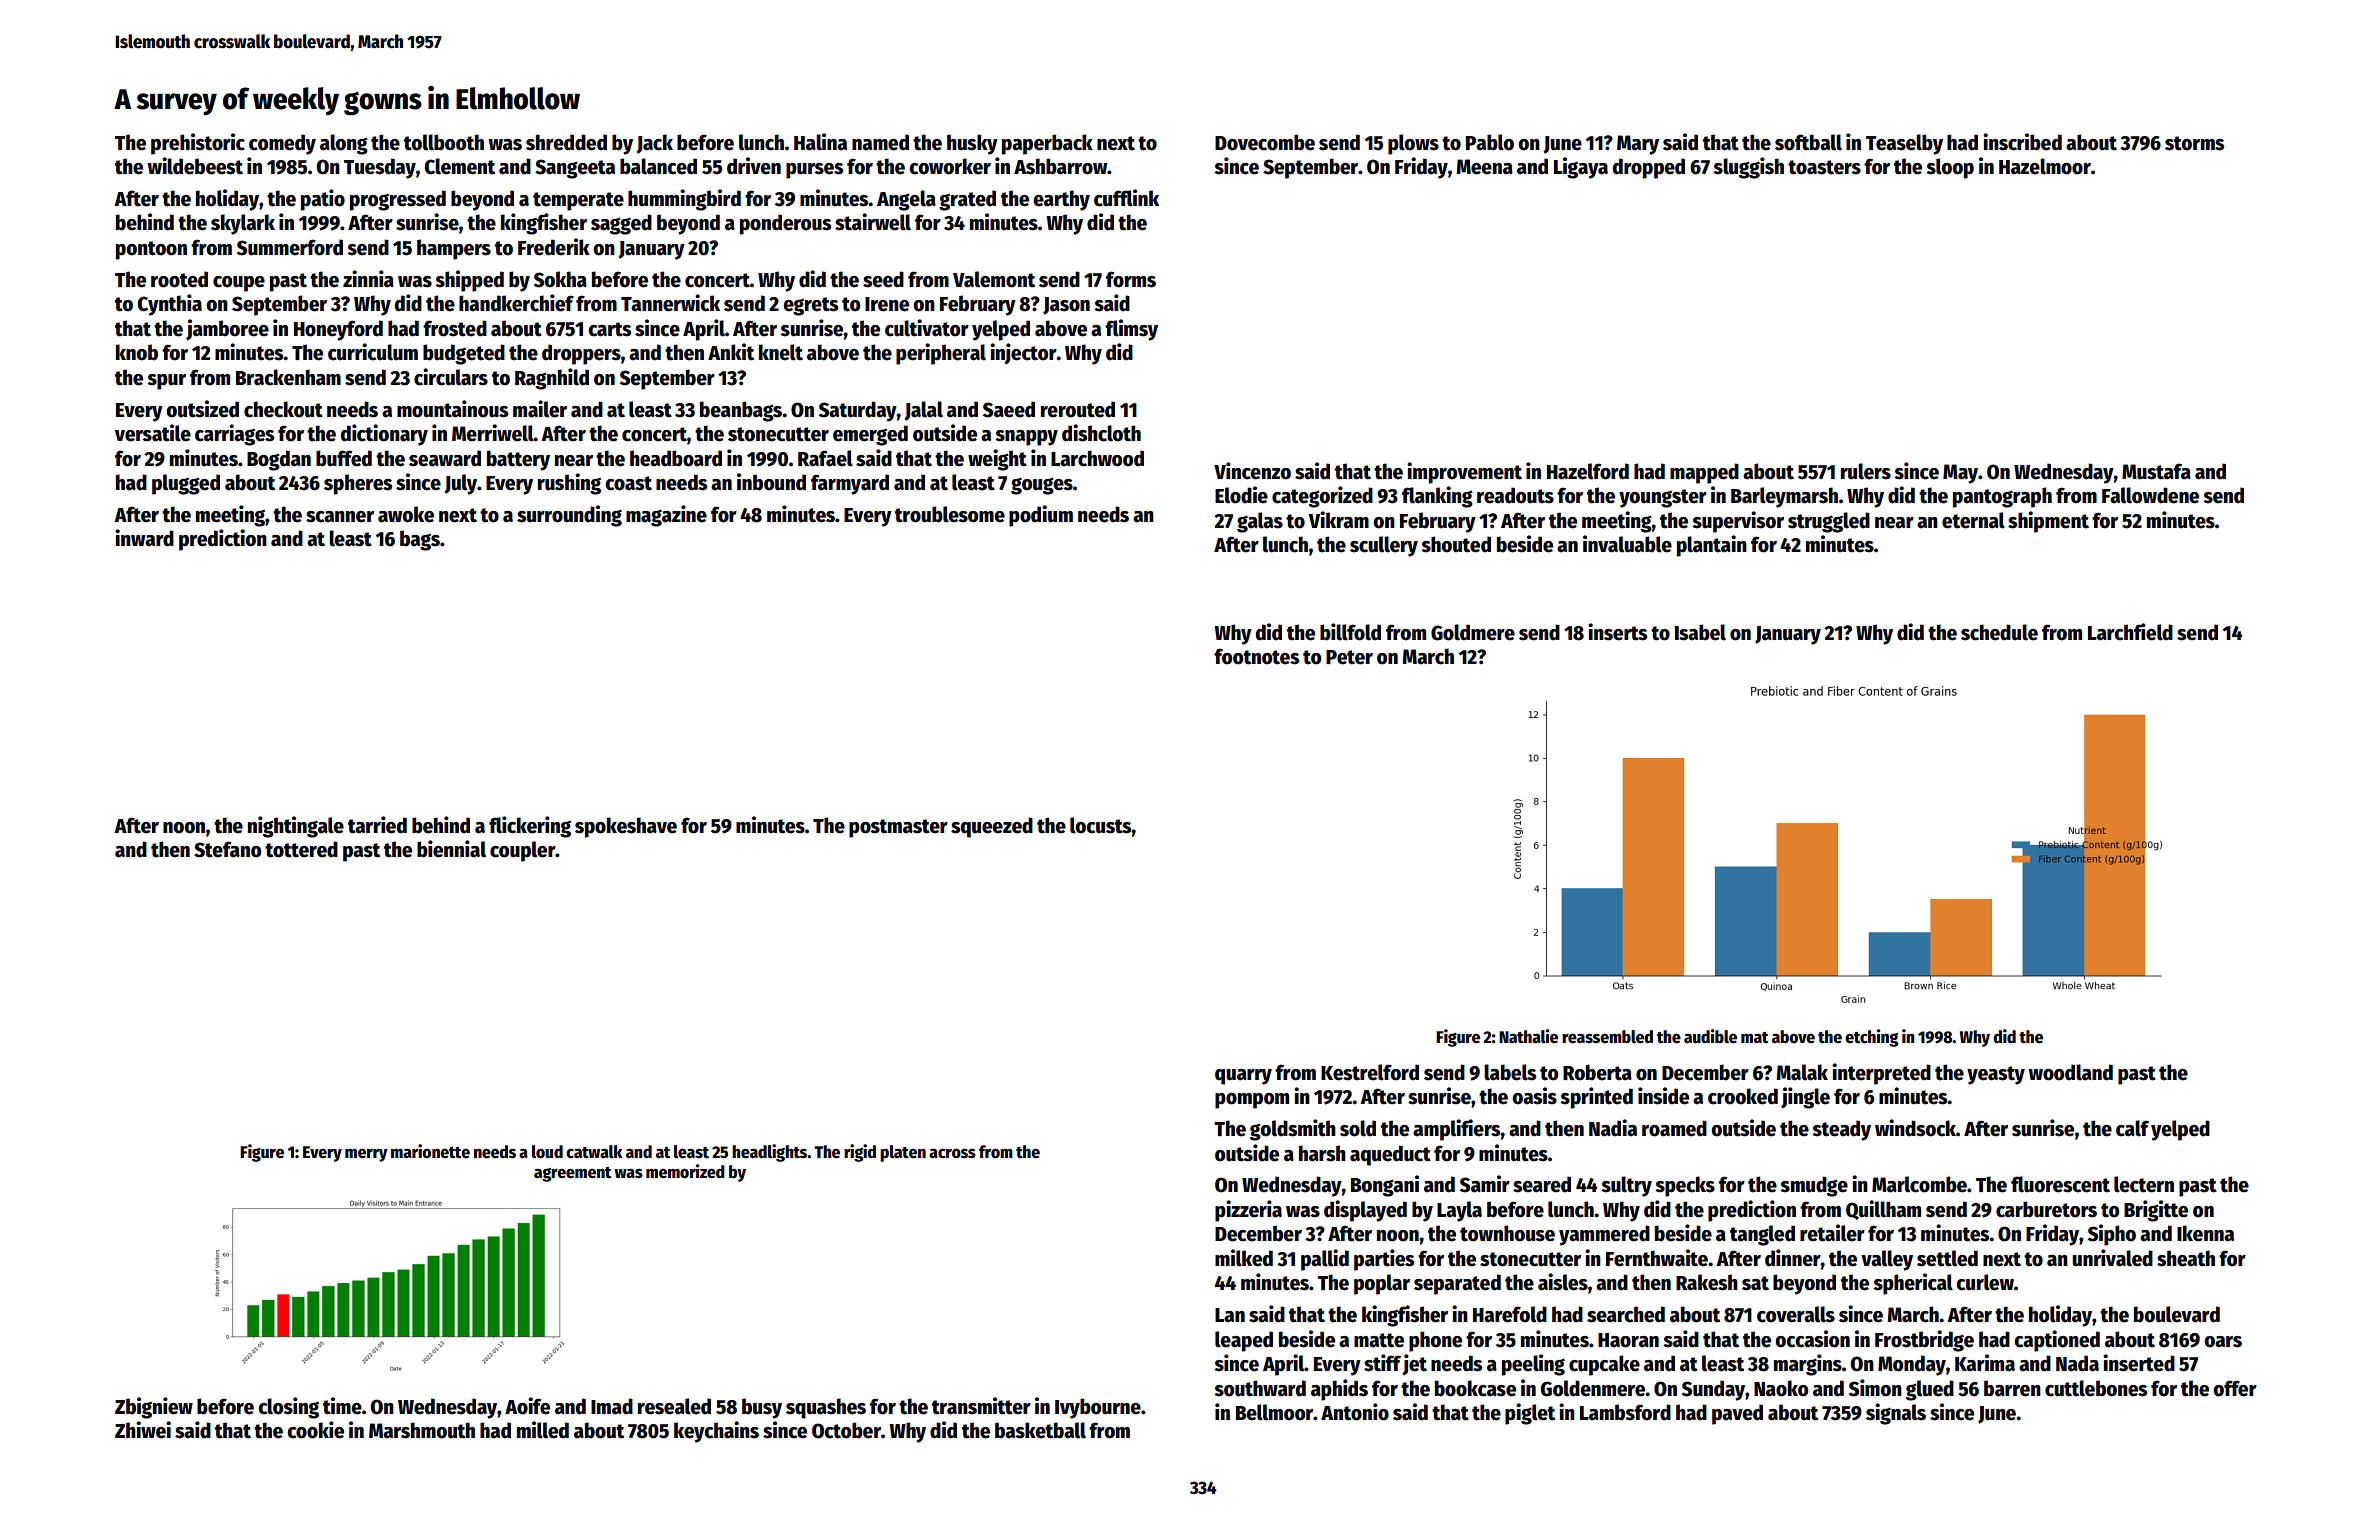 The width and height of the image is (2380, 1540). What do you see at coordinates (144, 538) in the image?
I see `inward` at bounding box center [144, 538].
